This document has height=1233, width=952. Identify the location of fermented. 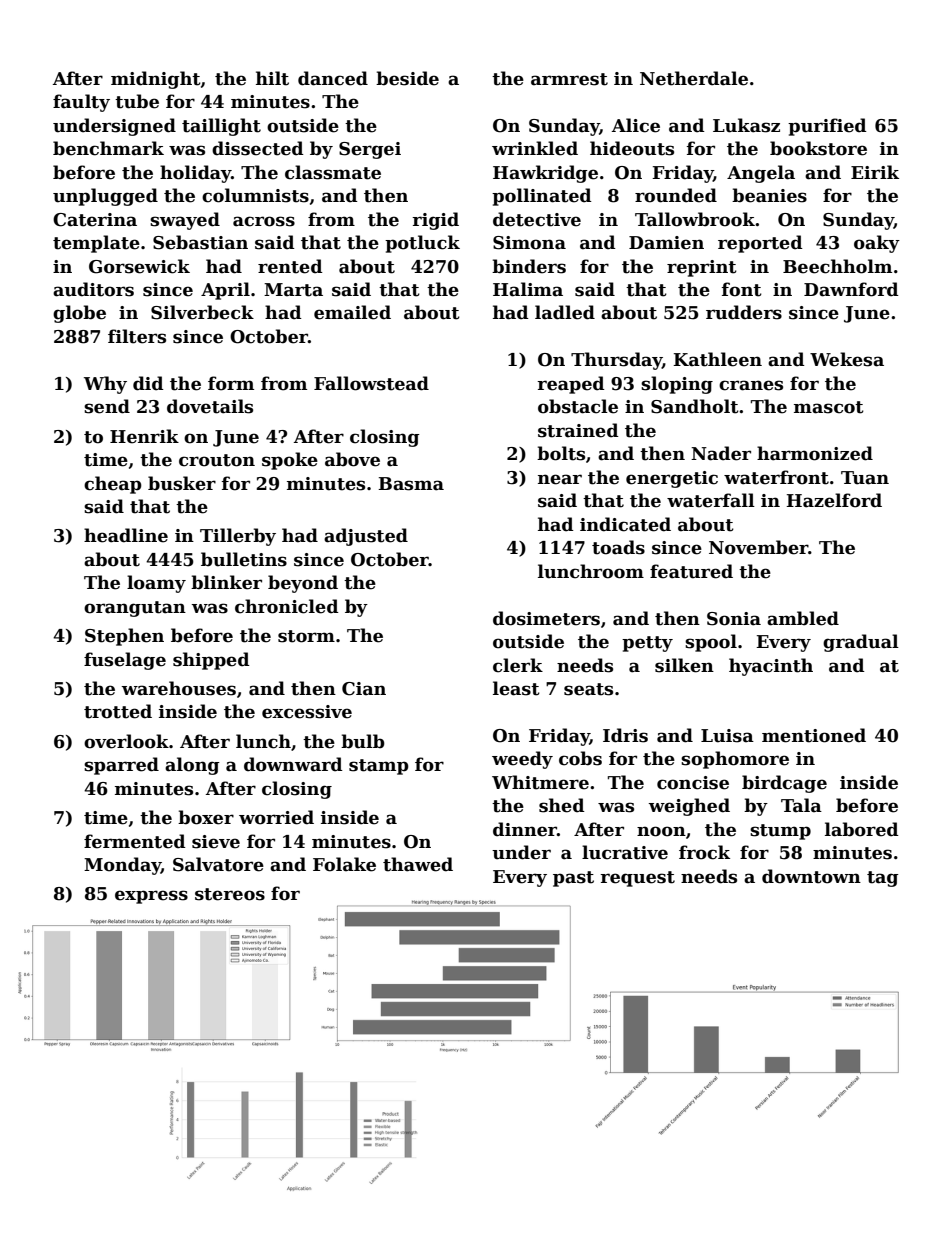
(135, 841).
